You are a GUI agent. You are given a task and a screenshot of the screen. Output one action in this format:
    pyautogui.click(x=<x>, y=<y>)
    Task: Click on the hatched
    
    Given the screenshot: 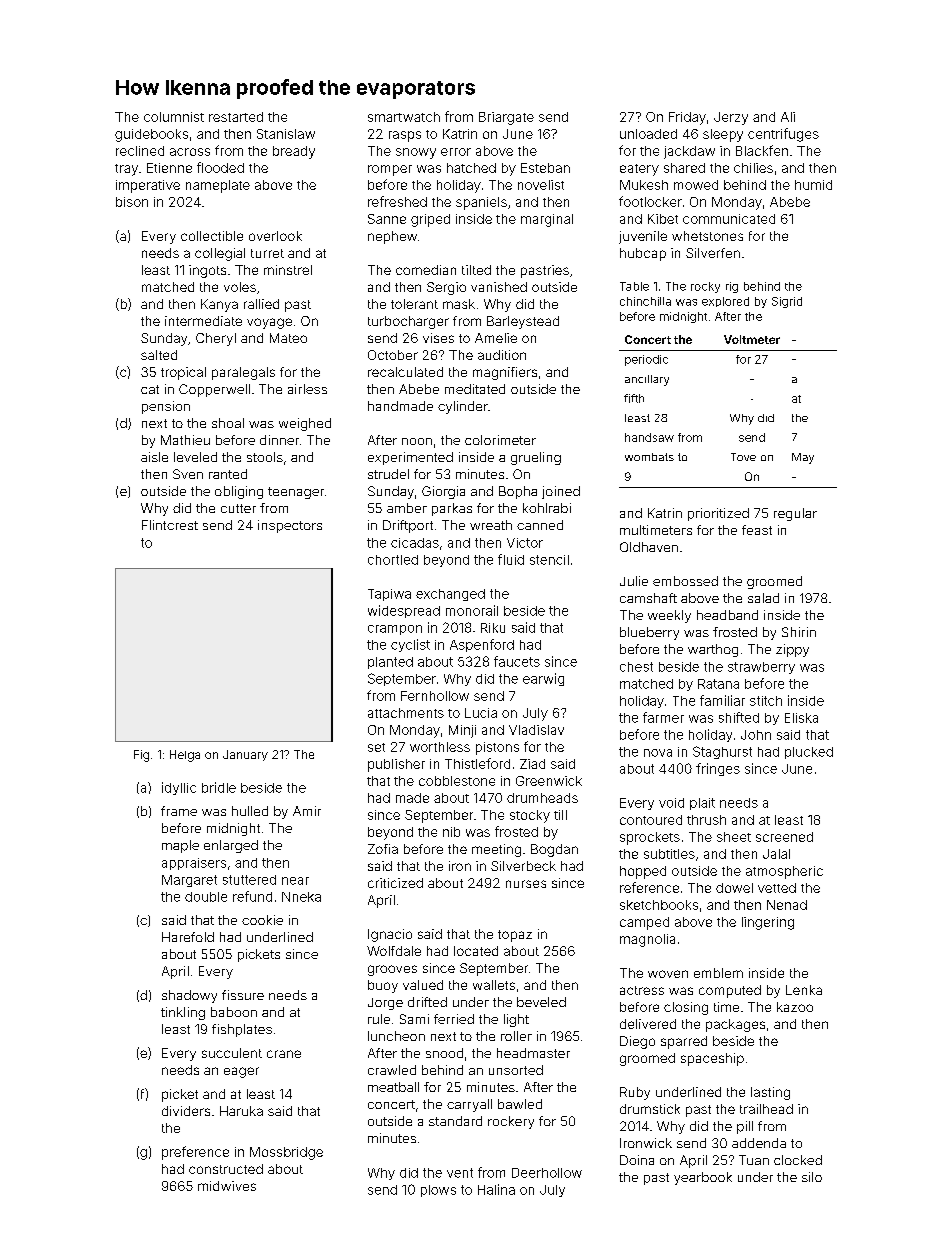 What is the action you would take?
    pyautogui.click(x=471, y=168)
